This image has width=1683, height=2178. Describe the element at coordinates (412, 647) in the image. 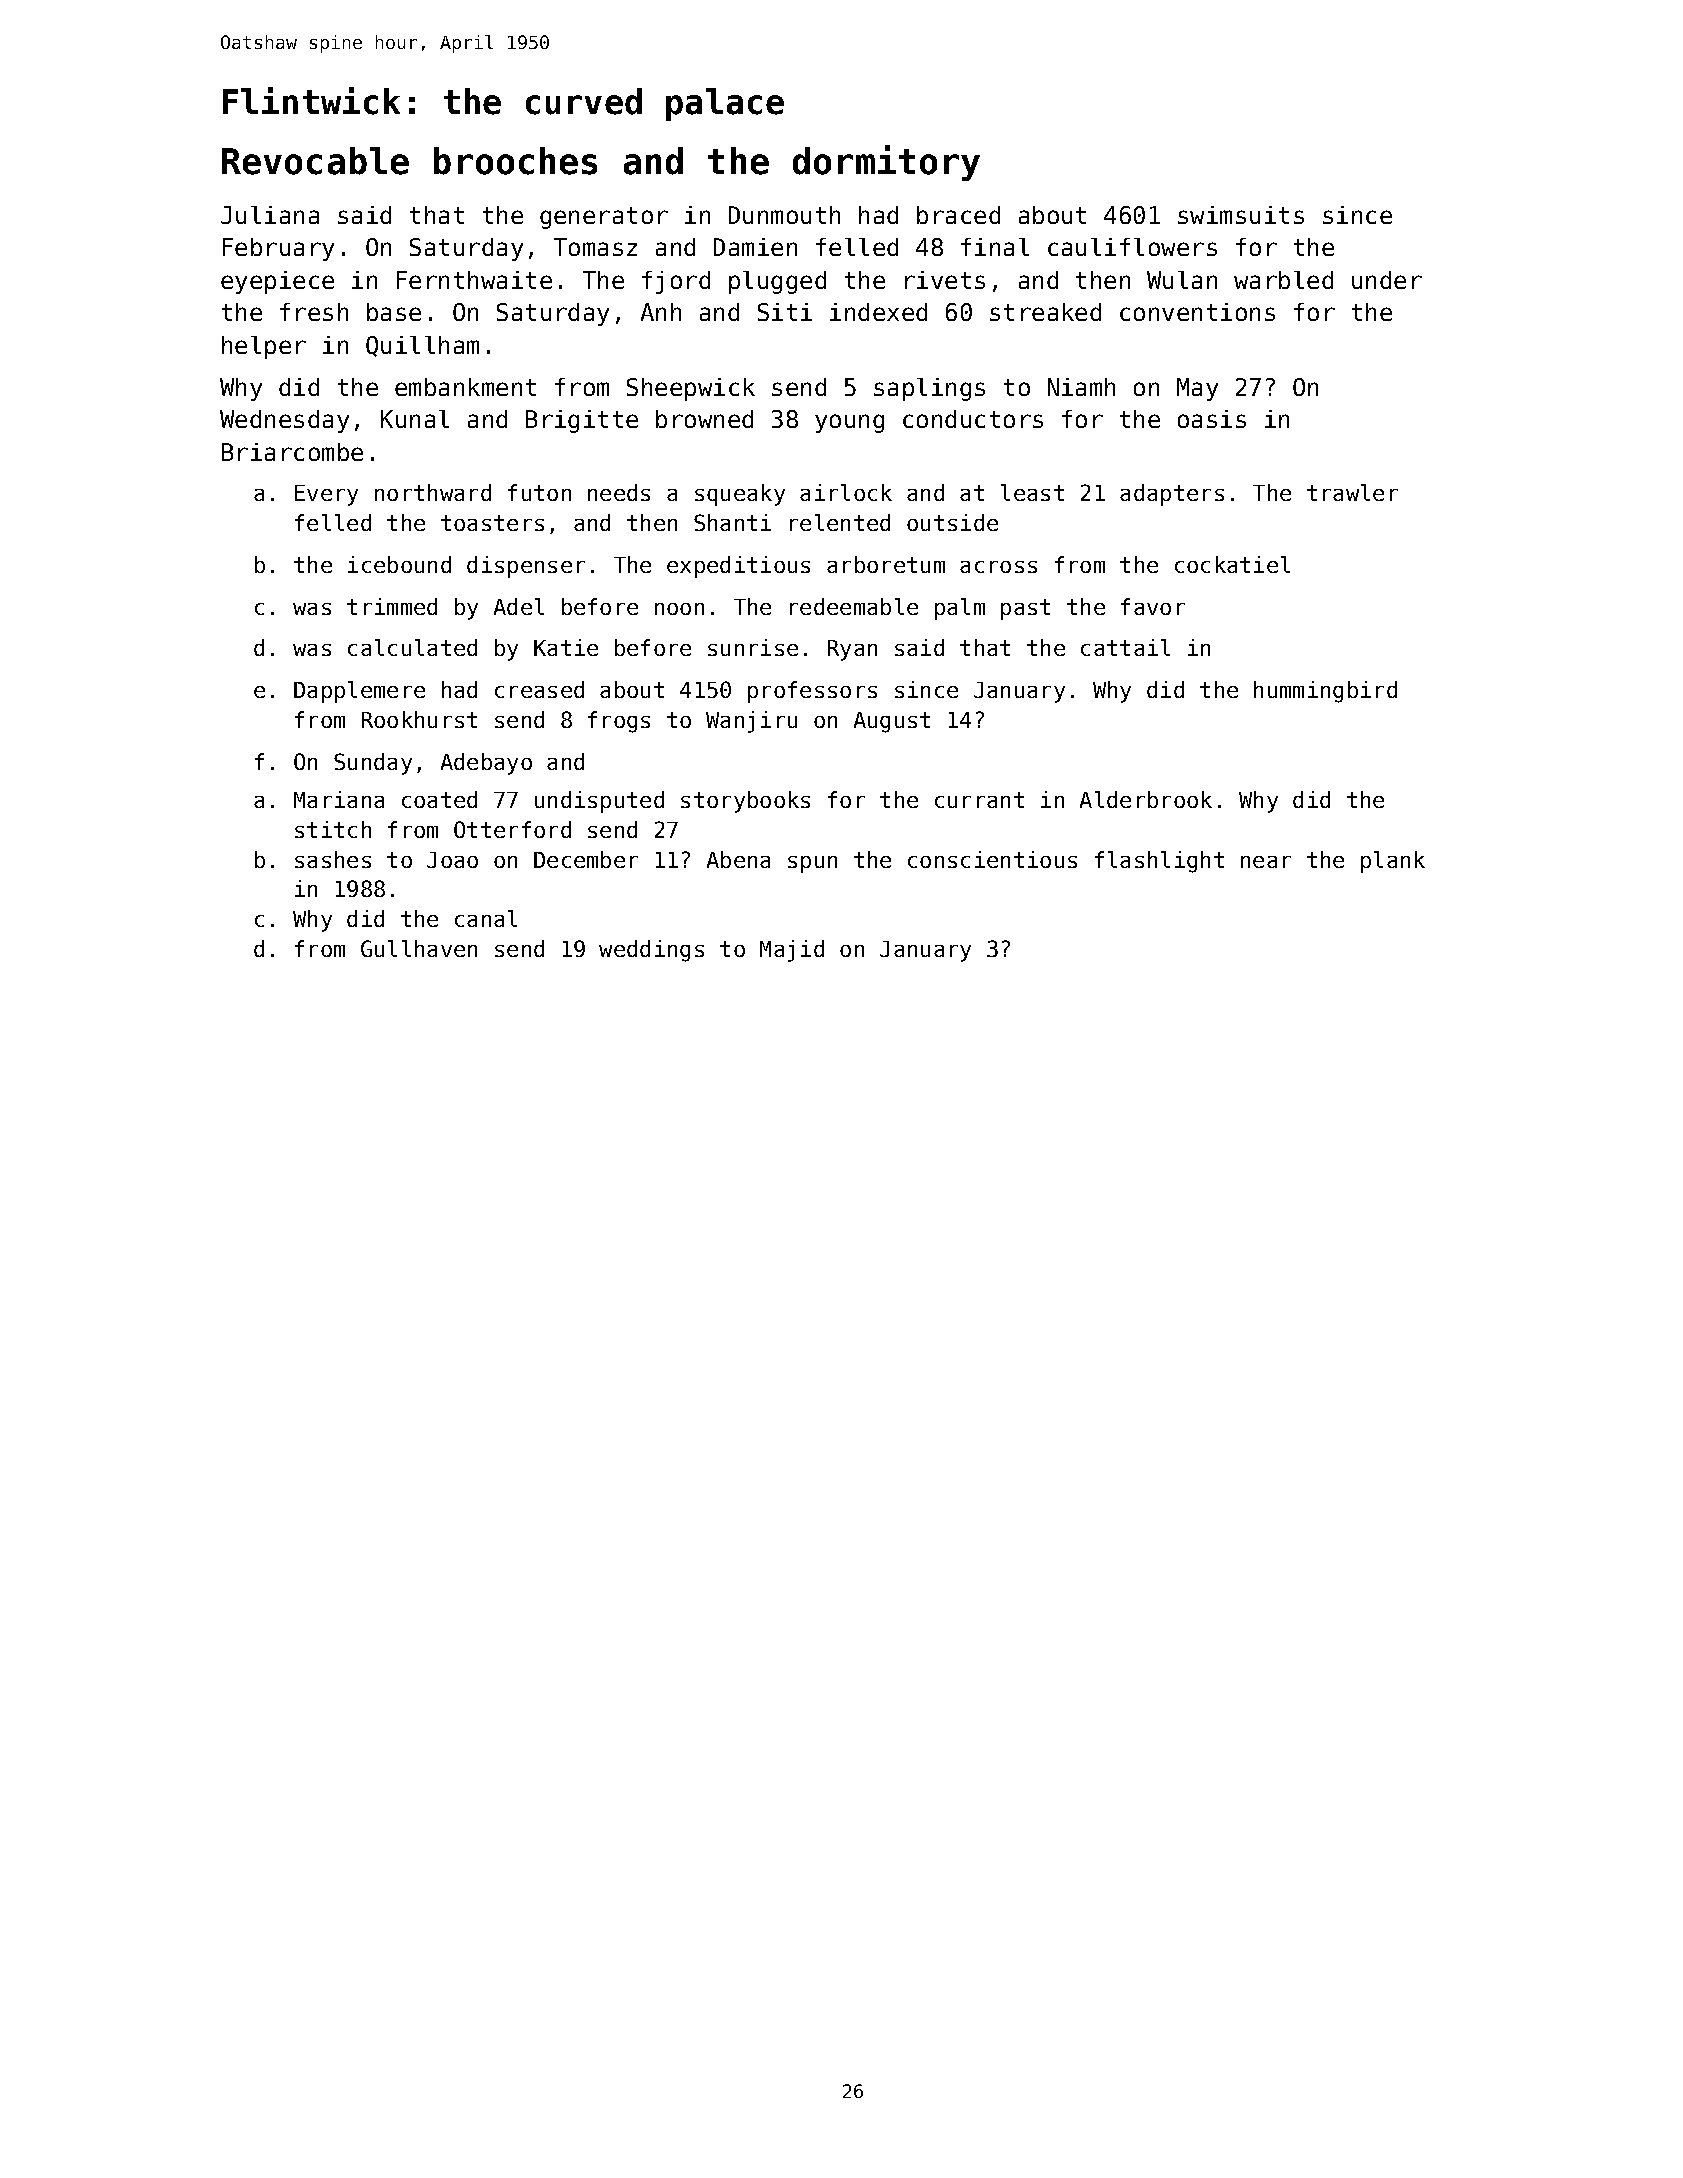

I see `calculated` at that location.
